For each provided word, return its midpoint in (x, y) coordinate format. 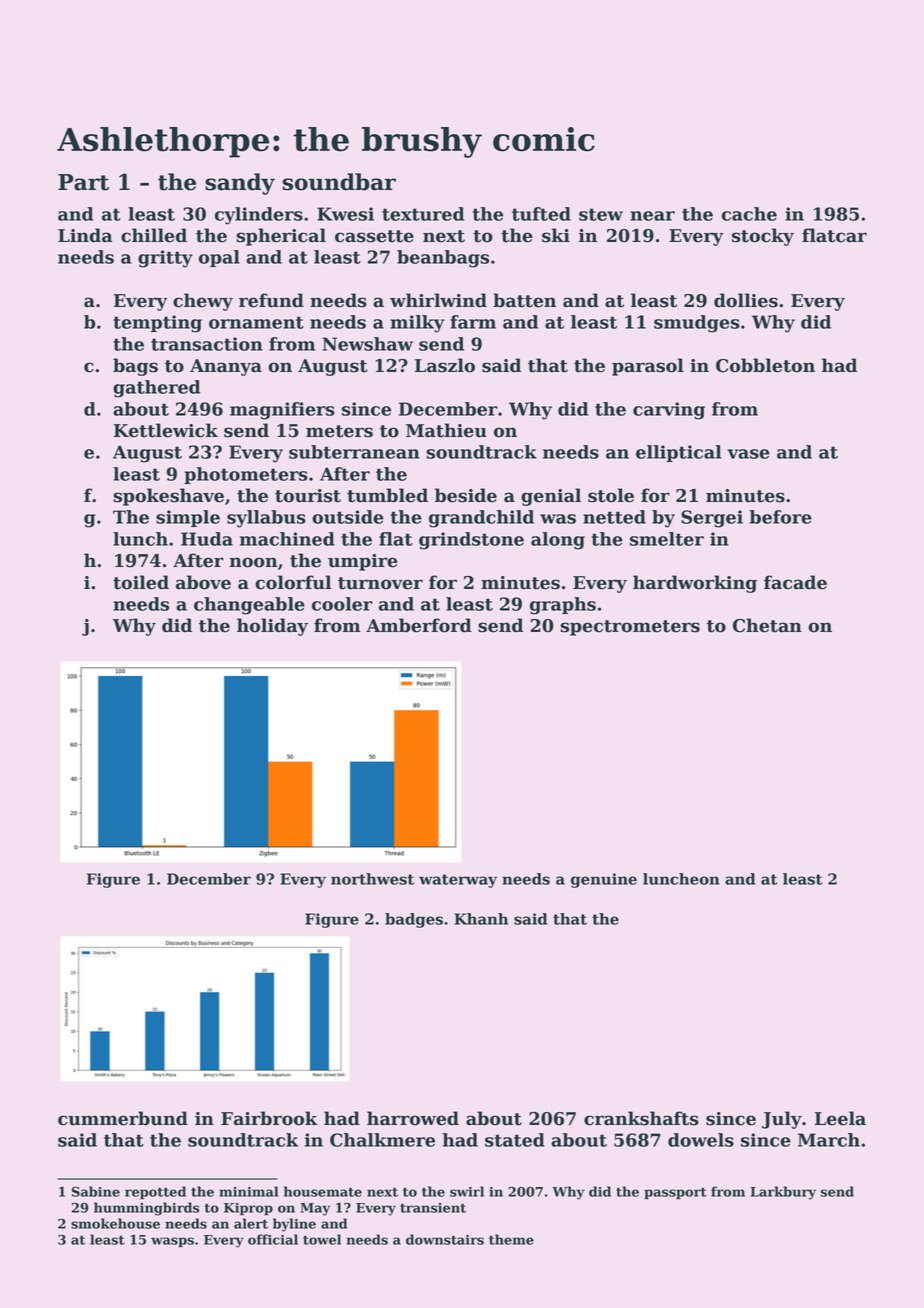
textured (423, 214)
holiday (272, 627)
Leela (840, 1118)
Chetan (767, 625)
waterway (458, 881)
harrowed (413, 1118)
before (780, 517)
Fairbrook (269, 1118)
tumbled (387, 495)
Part (83, 182)
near (652, 216)
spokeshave (168, 497)
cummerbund (123, 1118)
